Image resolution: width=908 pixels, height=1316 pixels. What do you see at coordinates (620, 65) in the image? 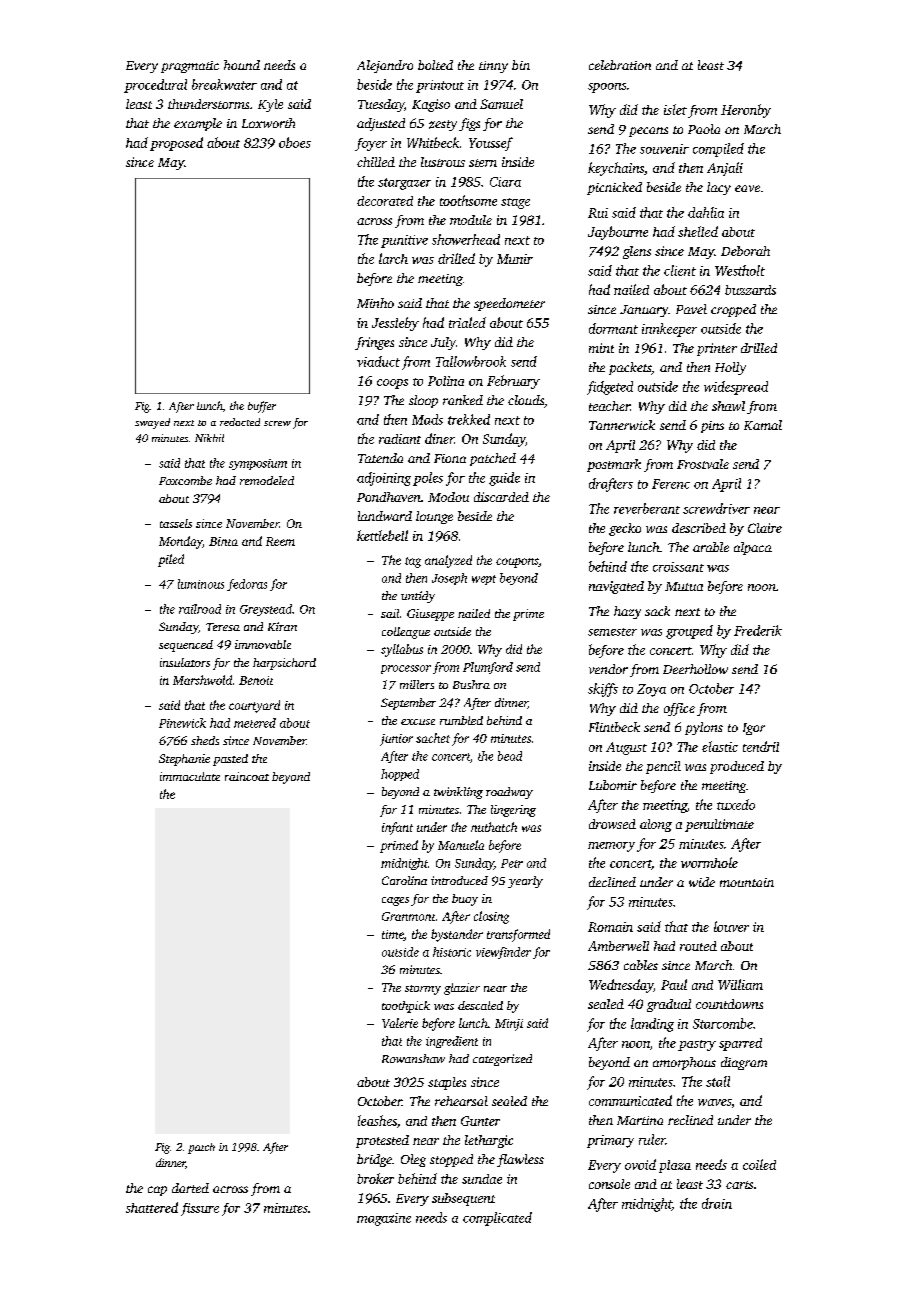
I see `celebration` at bounding box center [620, 65].
